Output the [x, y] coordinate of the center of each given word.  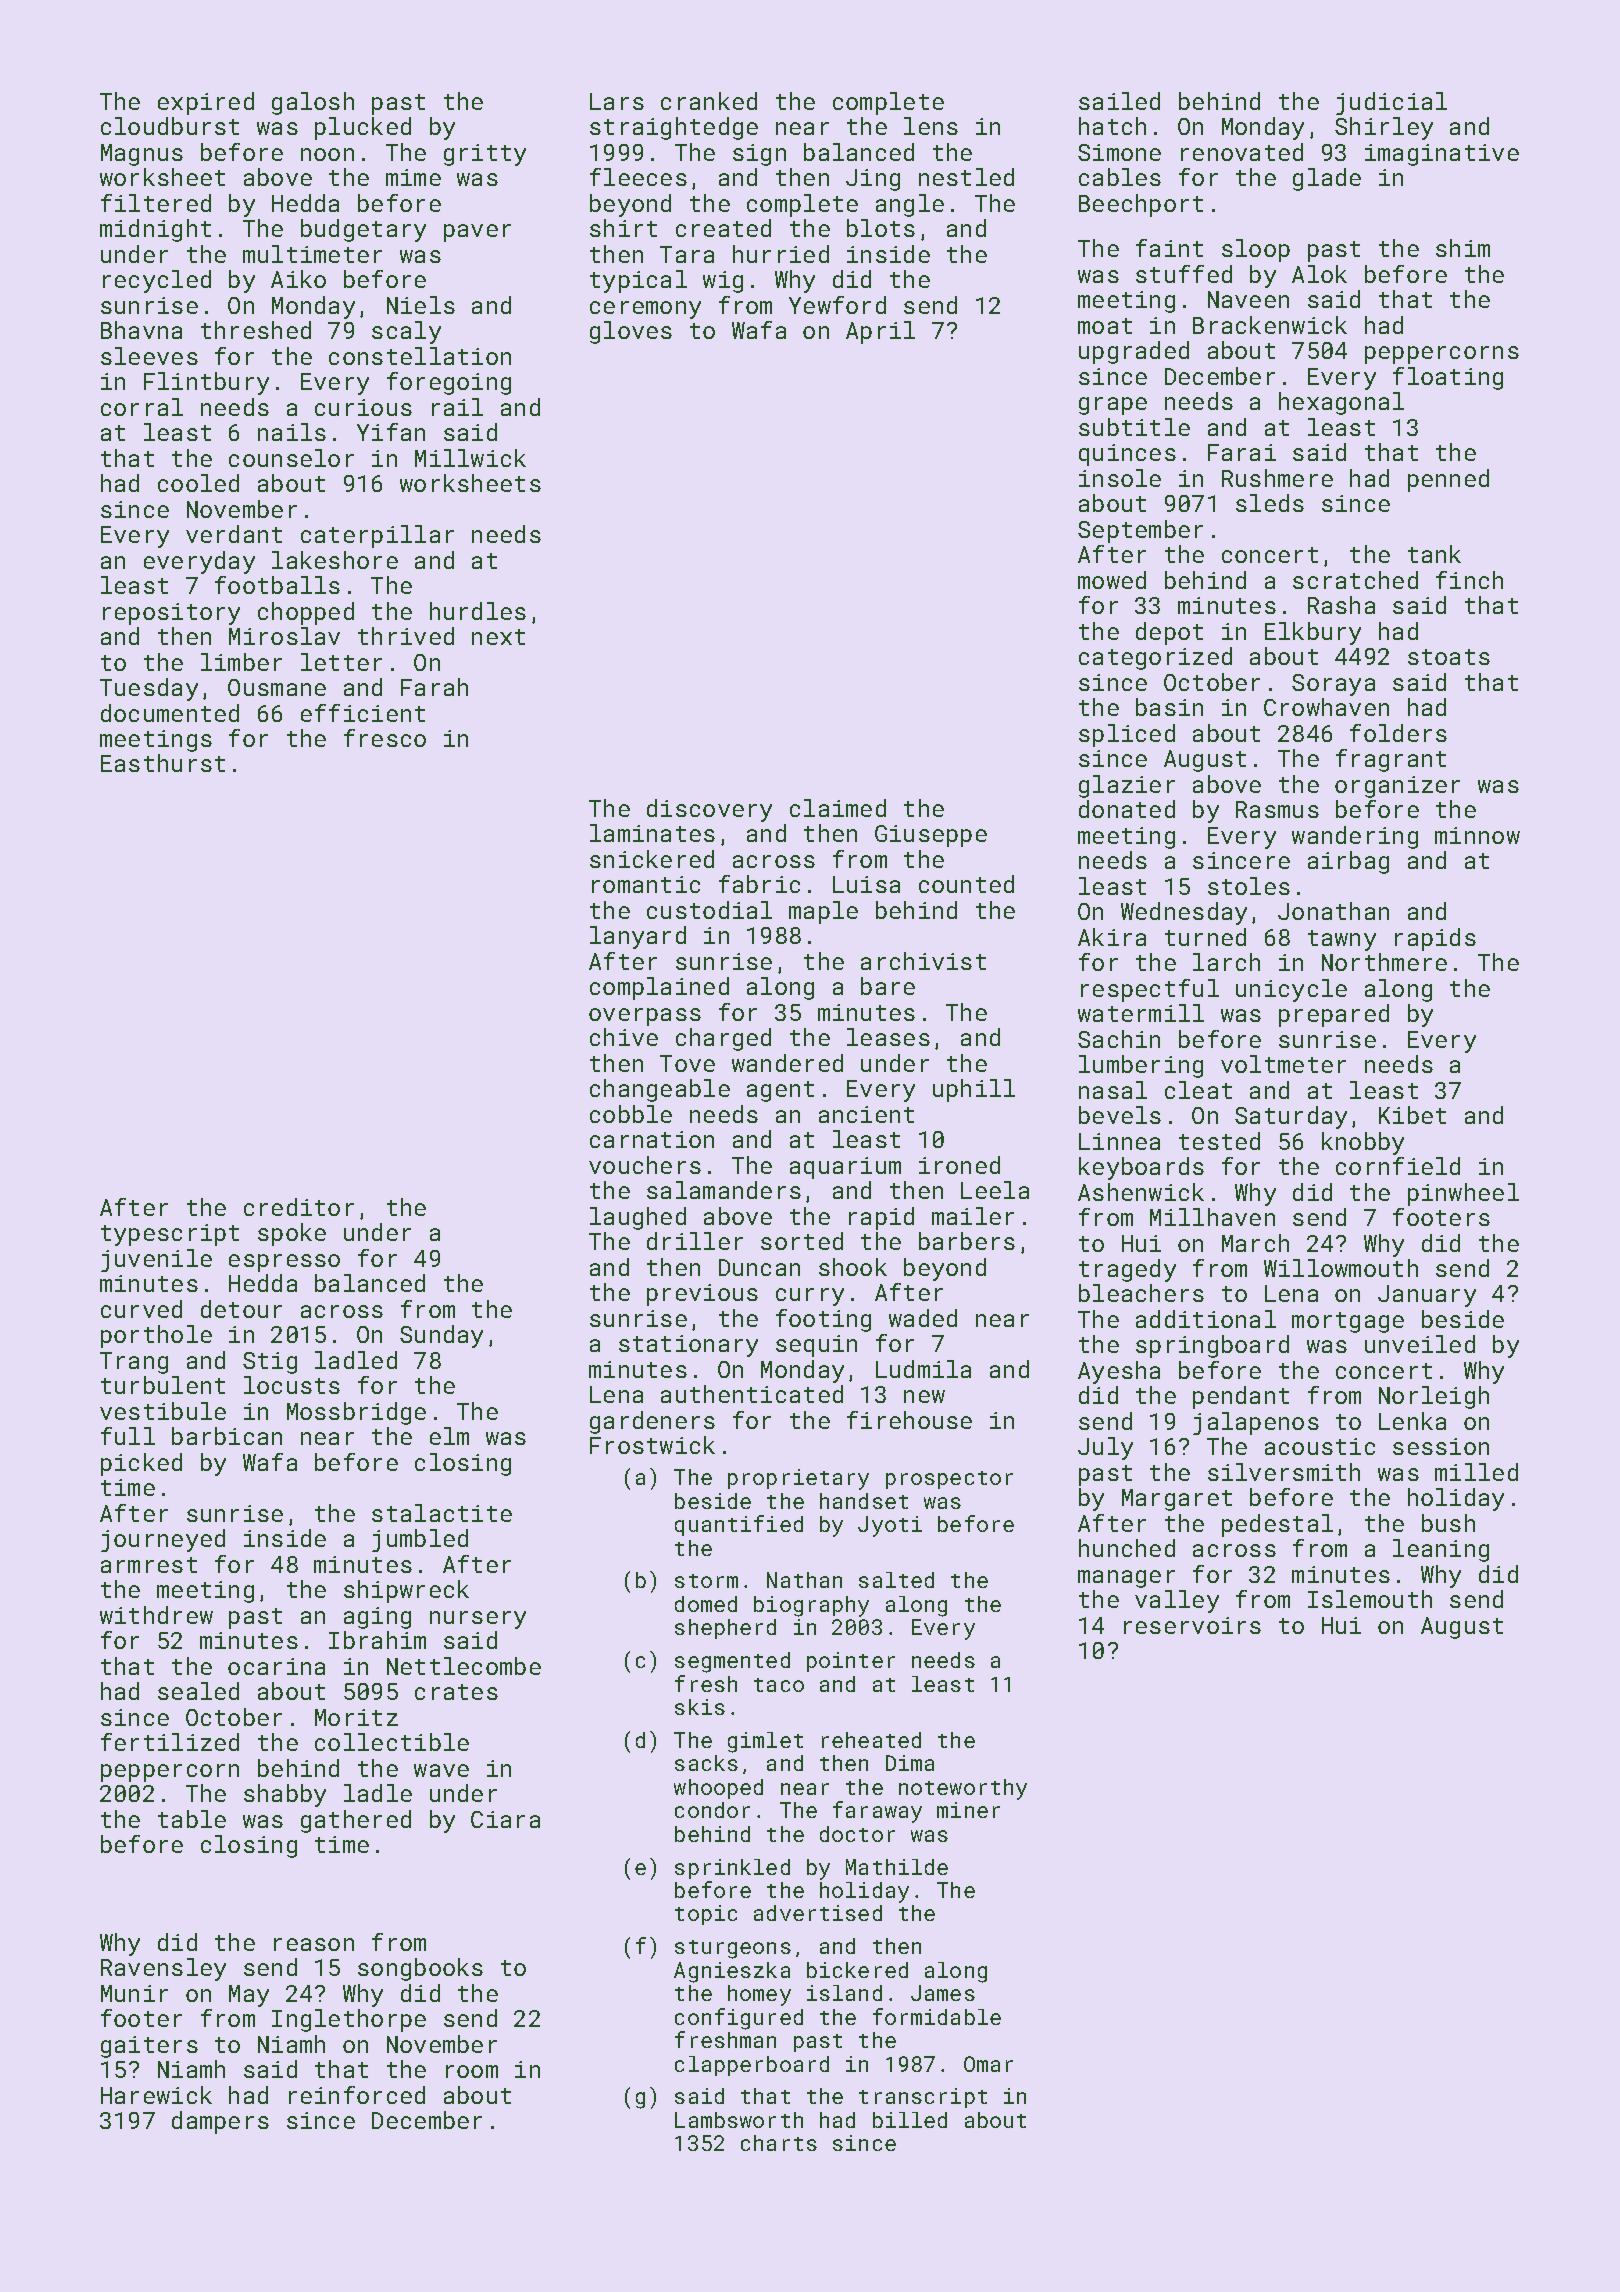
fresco [385, 738]
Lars [617, 101]
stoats [1449, 657]
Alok [1319, 274]
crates [456, 1692]
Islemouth [1370, 1599]
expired [206, 103]
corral [142, 407]
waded [923, 1318]
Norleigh [1434, 1397]
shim [1463, 248]
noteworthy [963, 1789]
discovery [709, 810]
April [880, 332]
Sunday [441, 1336]
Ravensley [163, 1969]
